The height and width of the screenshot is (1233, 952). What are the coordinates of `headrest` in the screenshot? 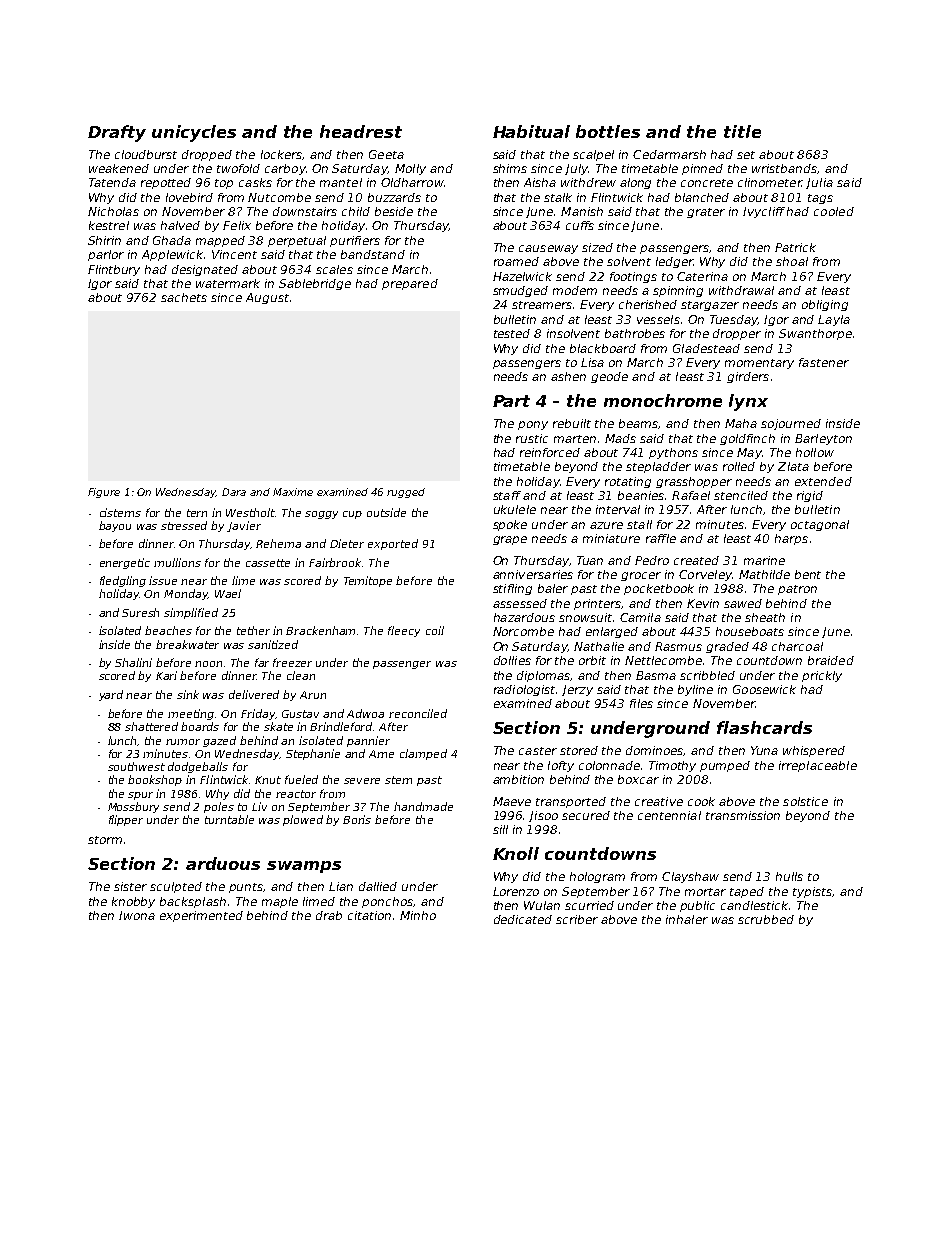 It's located at (361, 131).
